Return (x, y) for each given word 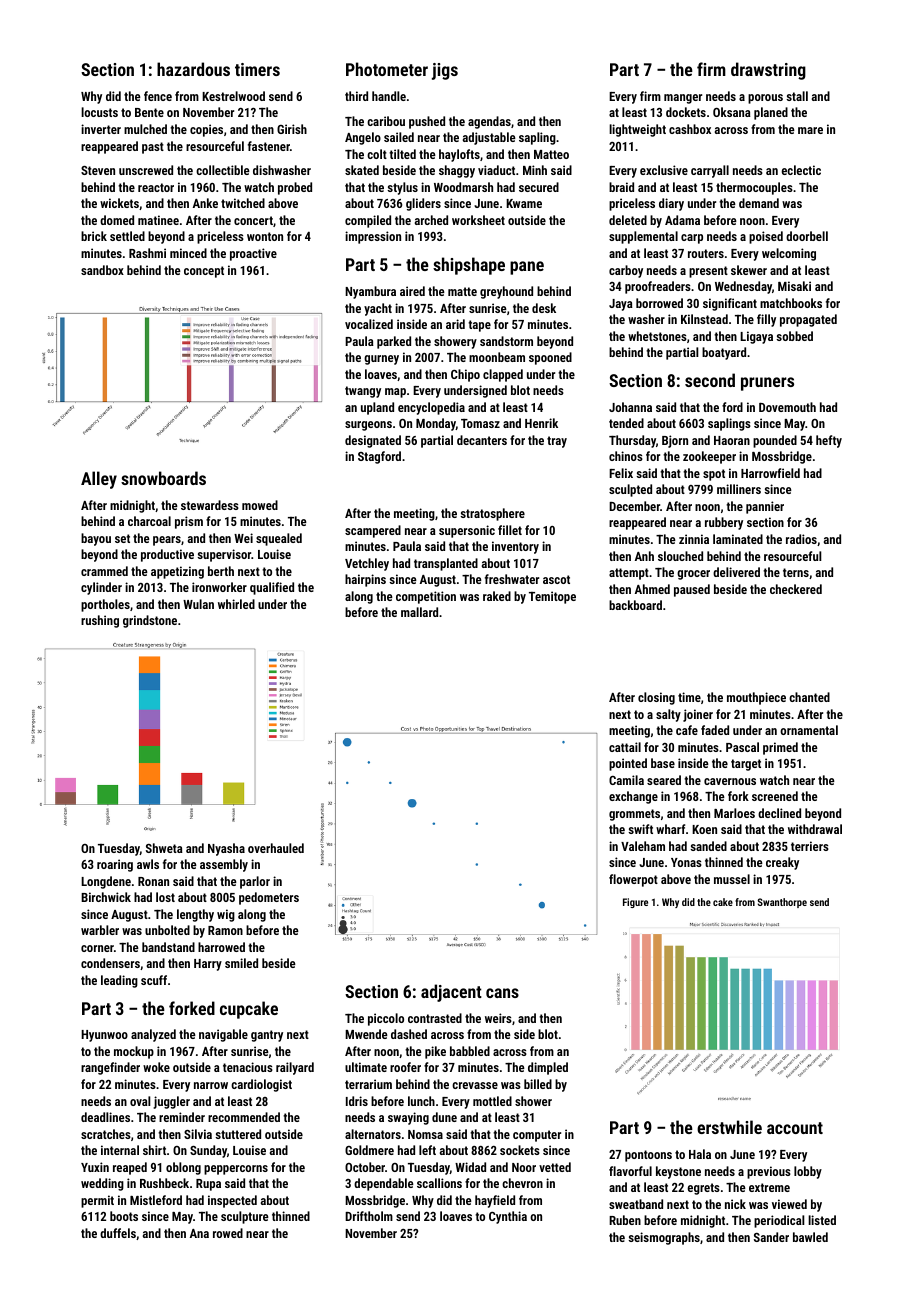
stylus (402, 188)
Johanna (630, 407)
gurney (381, 360)
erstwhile (729, 1127)
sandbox (102, 270)
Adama (682, 220)
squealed (279, 539)
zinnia (694, 539)
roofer (405, 1067)
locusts (99, 112)
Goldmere (369, 1150)
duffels (118, 1233)
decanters (482, 440)
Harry (208, 965)
